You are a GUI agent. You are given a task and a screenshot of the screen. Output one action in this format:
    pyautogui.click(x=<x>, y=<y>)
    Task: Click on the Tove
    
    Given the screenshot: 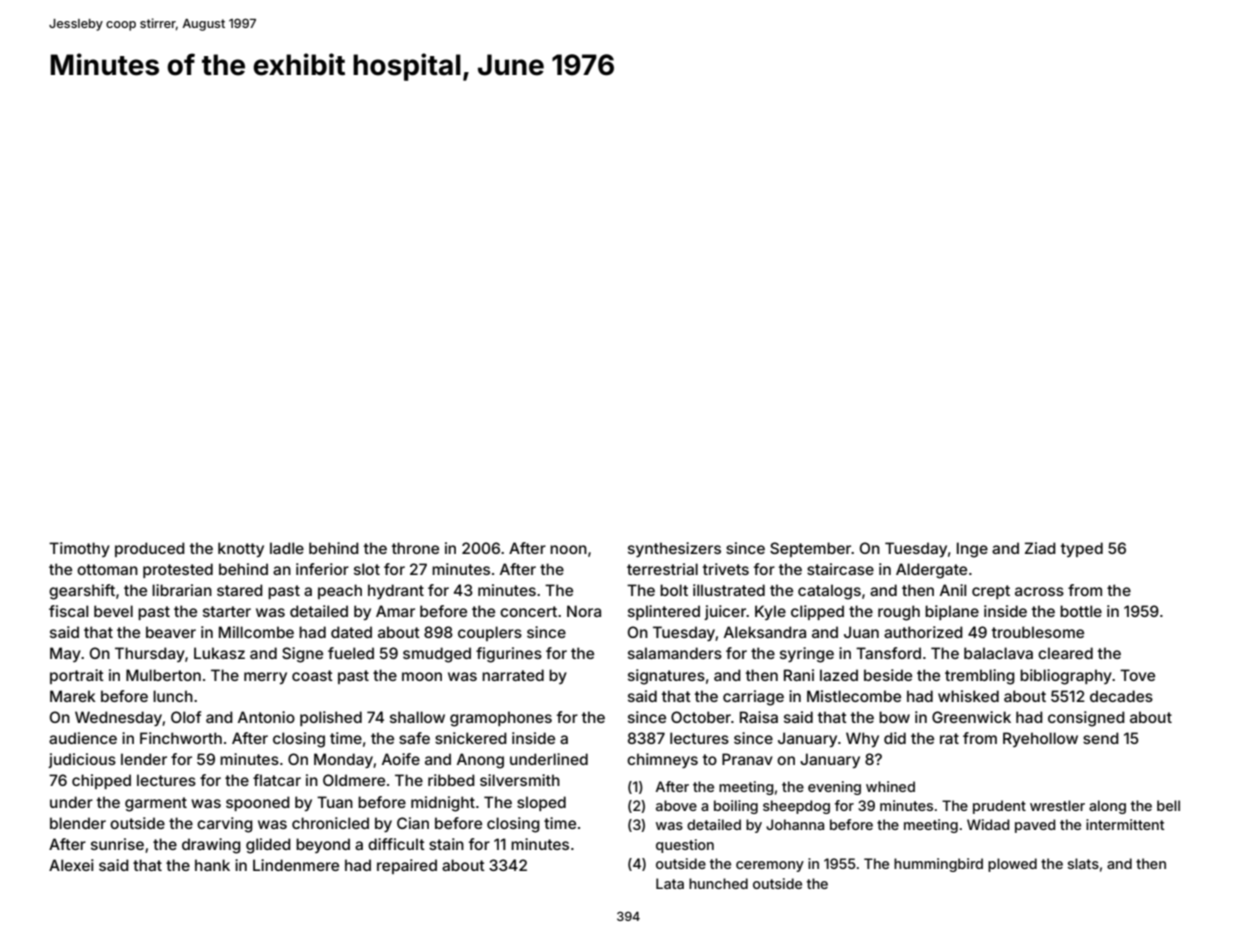 What is the action you would take?
    pyautogui.click(x=1137, y=675)
